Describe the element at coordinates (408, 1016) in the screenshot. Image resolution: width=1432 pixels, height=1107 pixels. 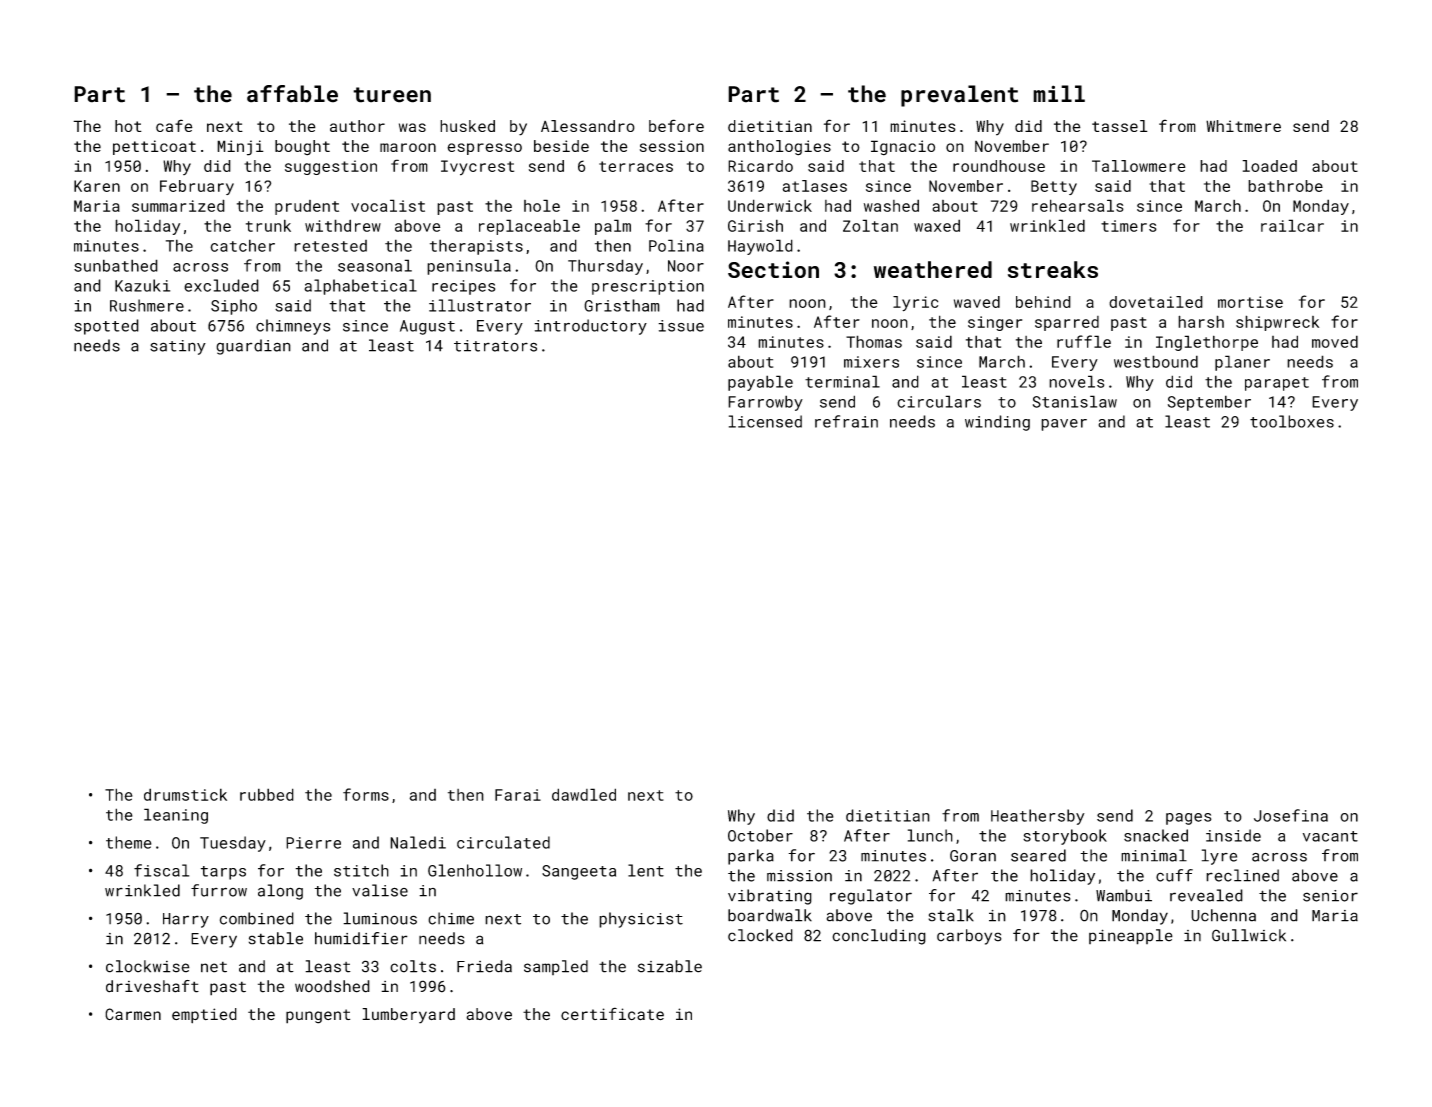
I see `lumberyard` at that location.
